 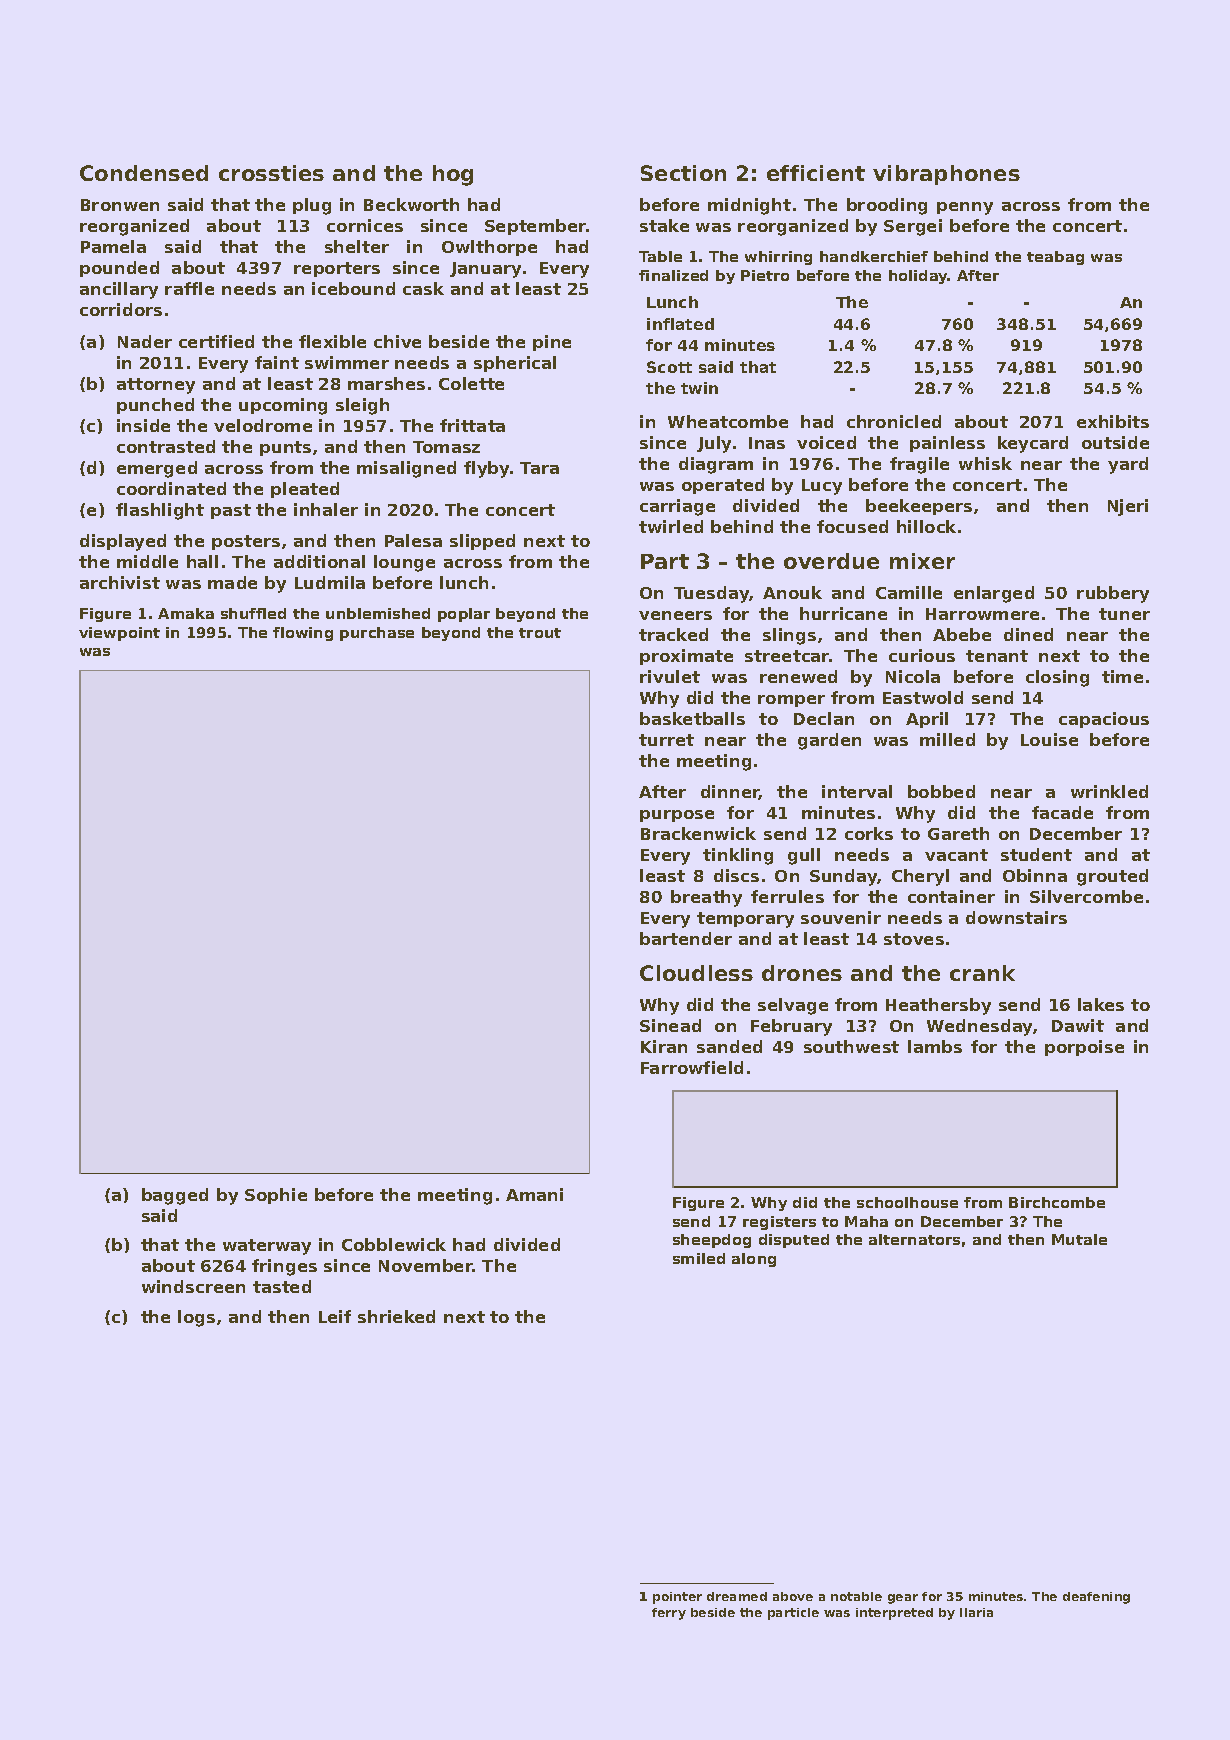 I want to click on logs, so click(x=196, y=1318).
